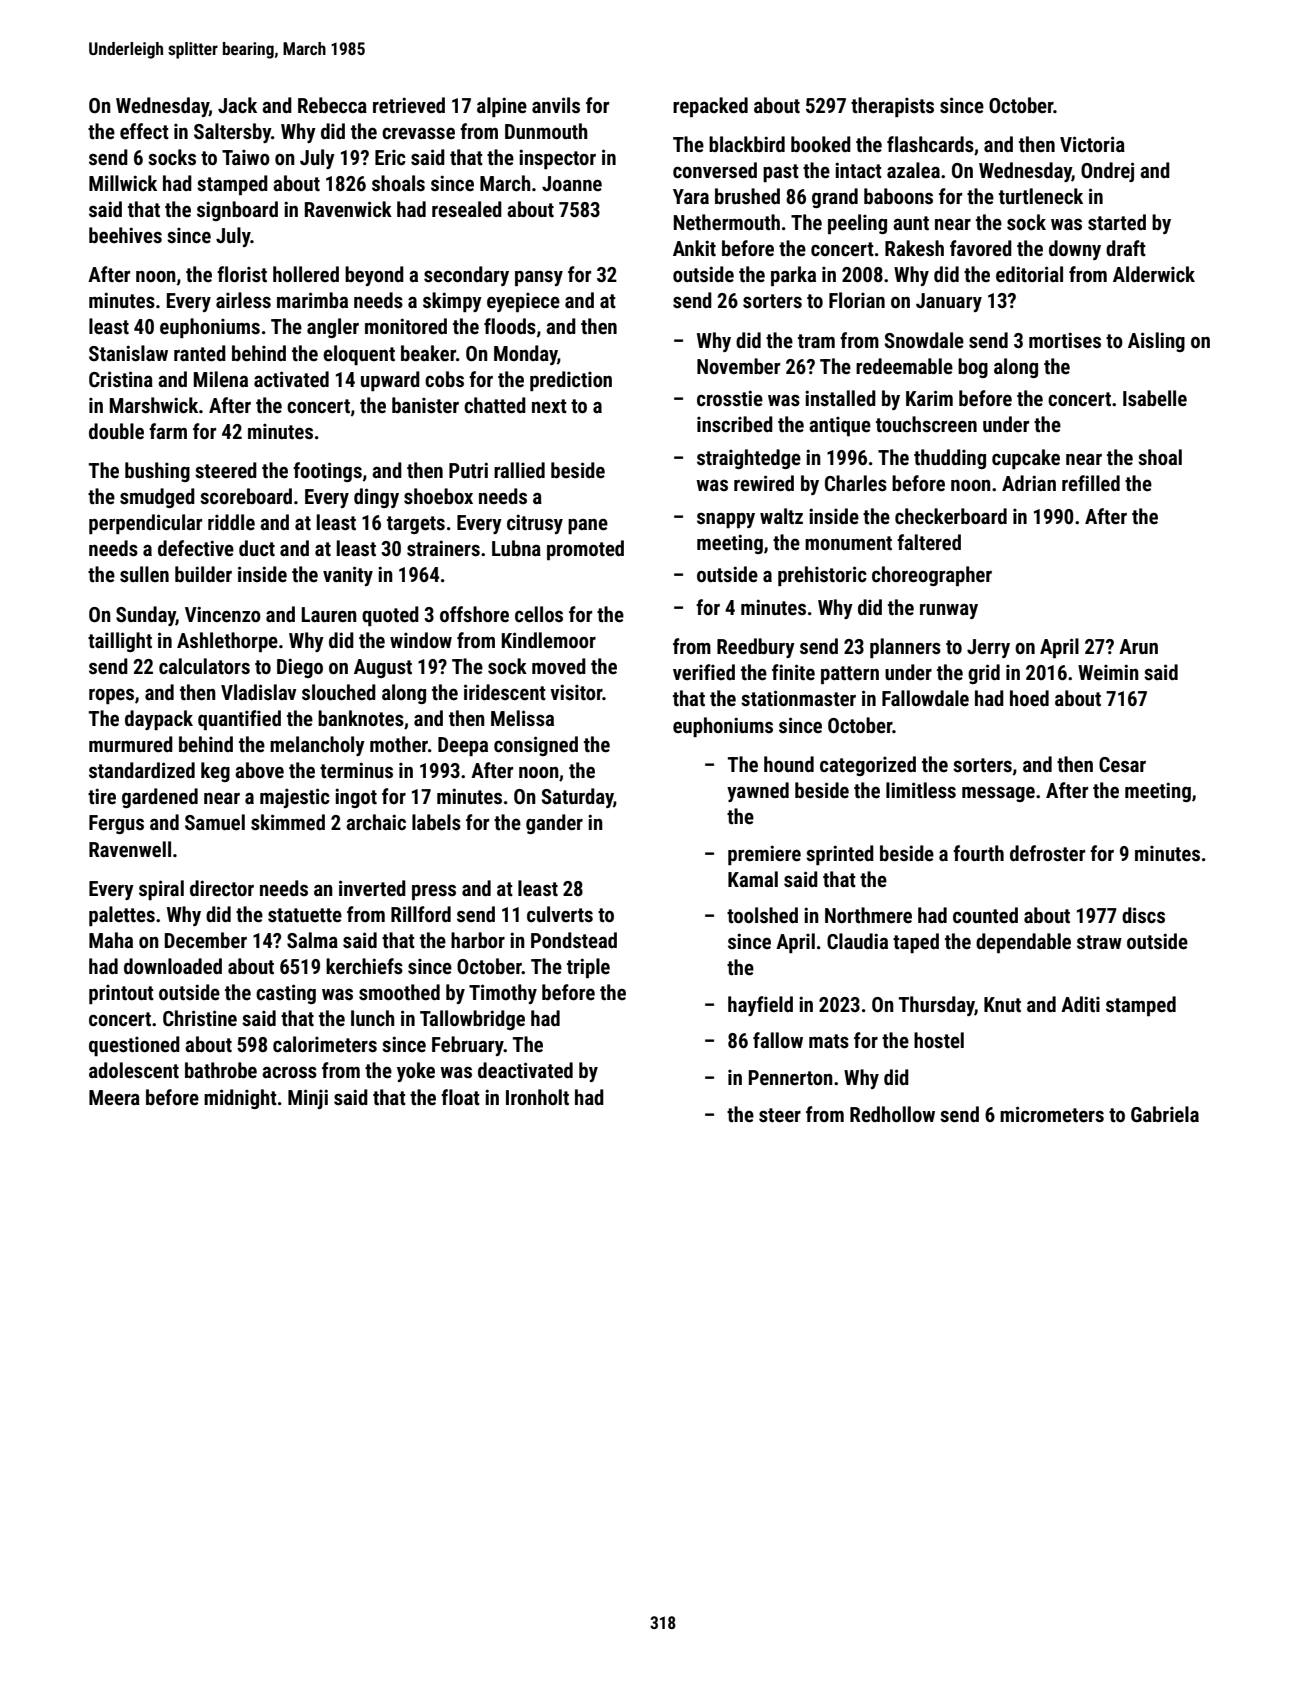 Image resolution: width=1300 pixels, height=1683 pixels. Describe the element at coordinates (348, 209) in the image. I see `Ravenwick` at that location.
